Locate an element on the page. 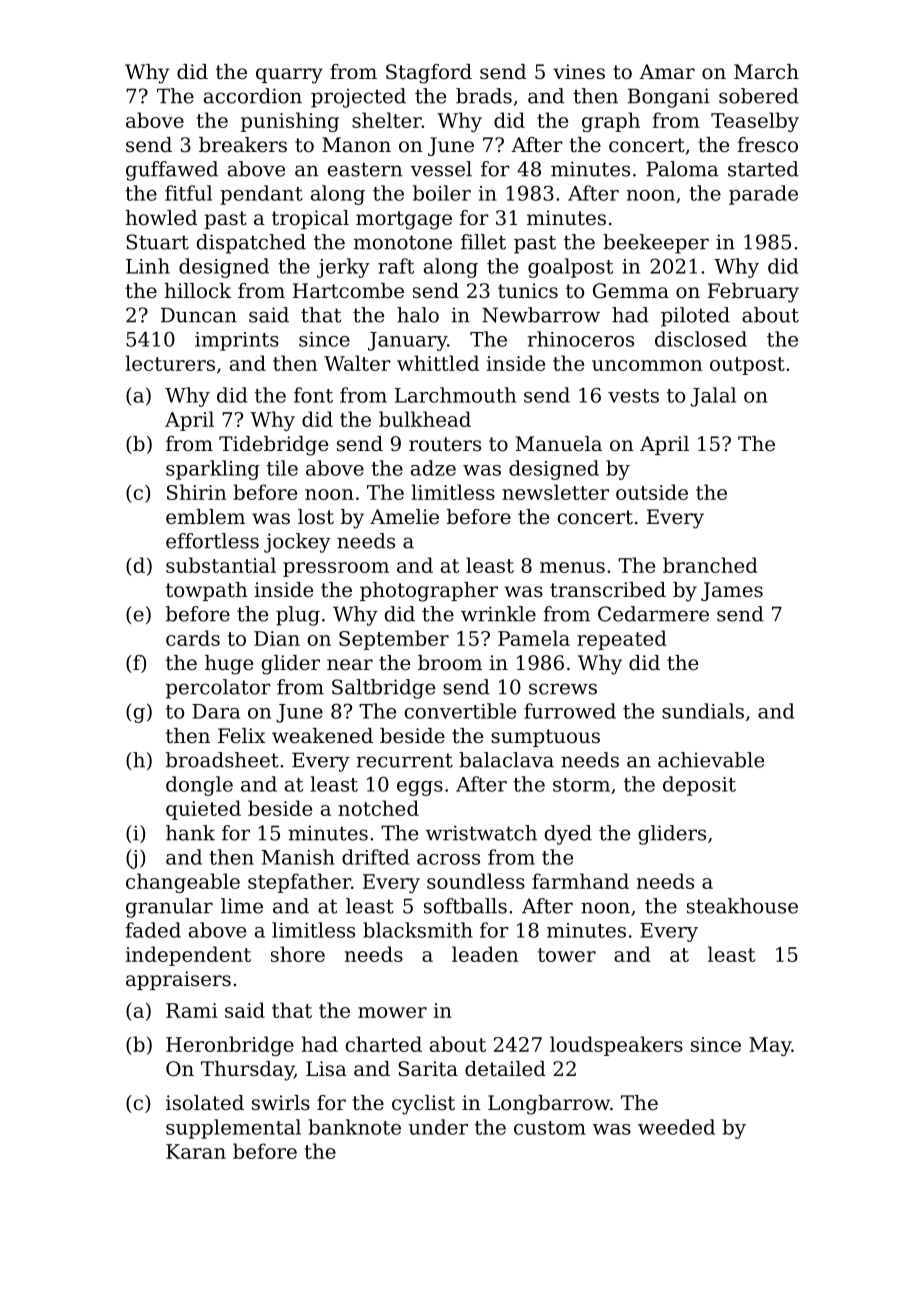  weeded is located at coordinates (676, 1127).
